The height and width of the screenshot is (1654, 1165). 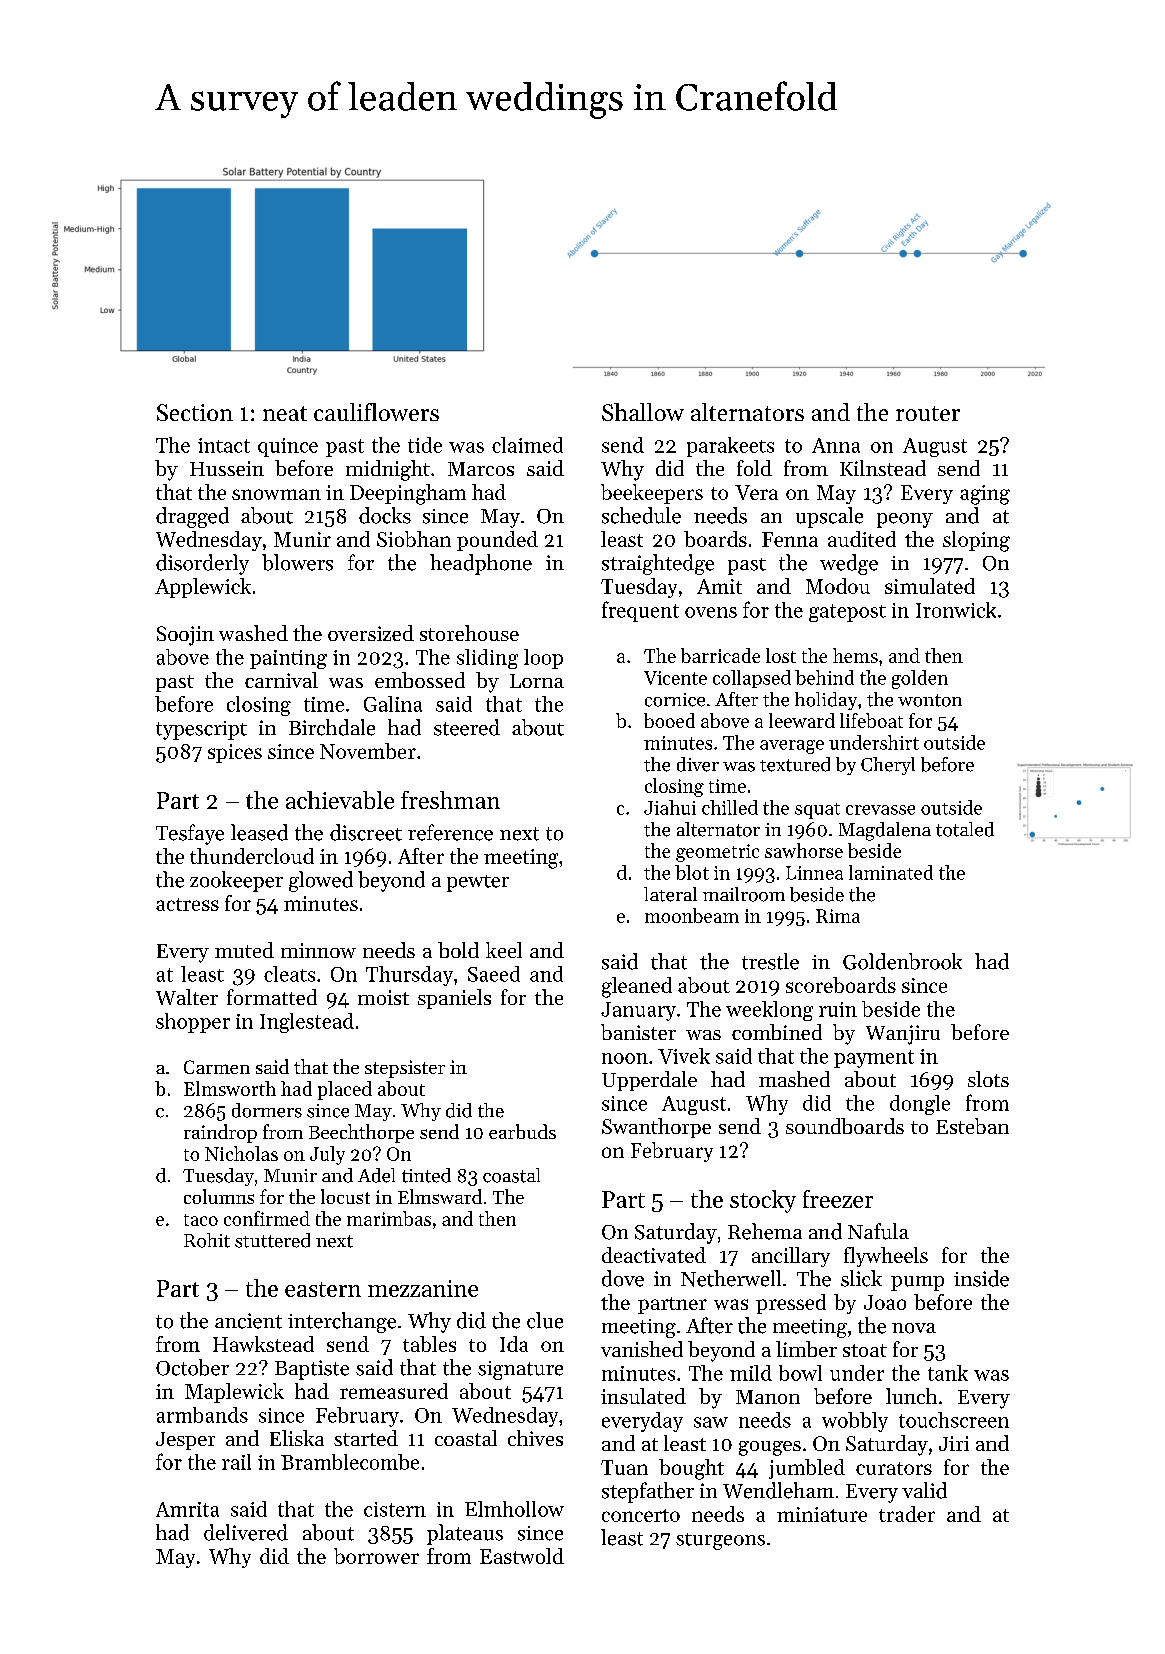 I want to click on Elmsworth, so click(x=230, y=1088).
